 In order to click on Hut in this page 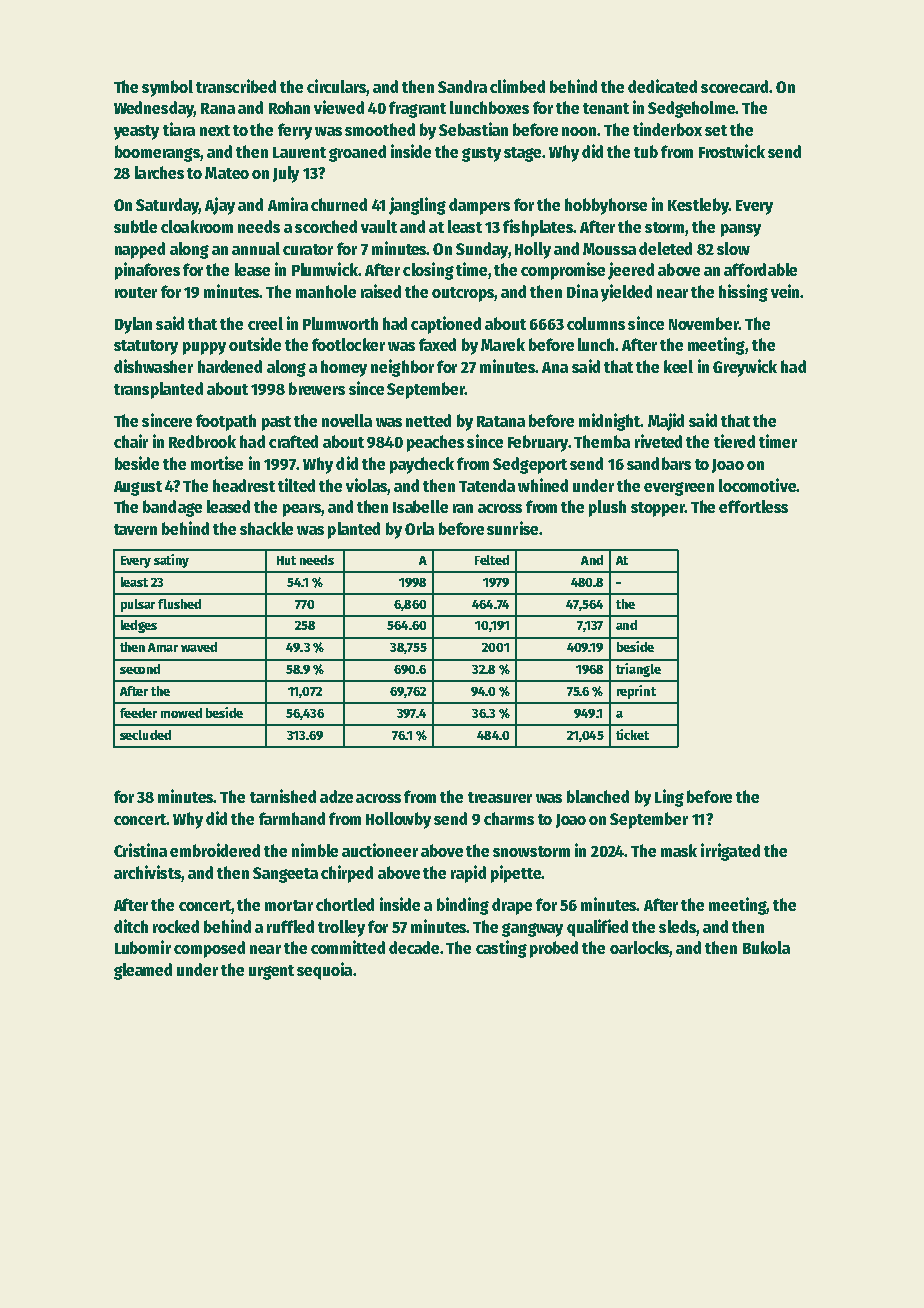, I will do `click(286, 560)`.
